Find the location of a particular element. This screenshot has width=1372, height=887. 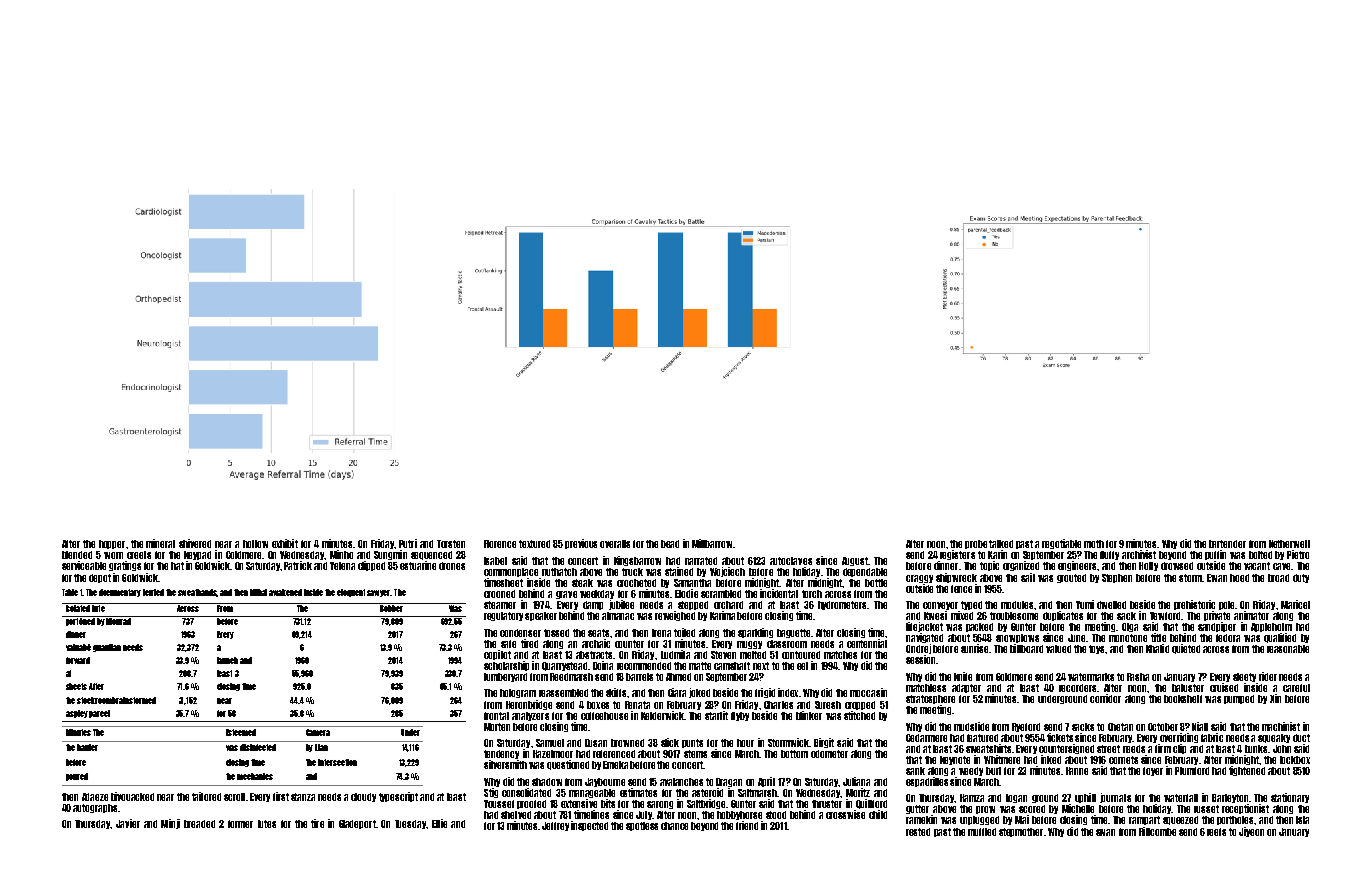

Jiyeon is located at coordinates (1251, 832).
